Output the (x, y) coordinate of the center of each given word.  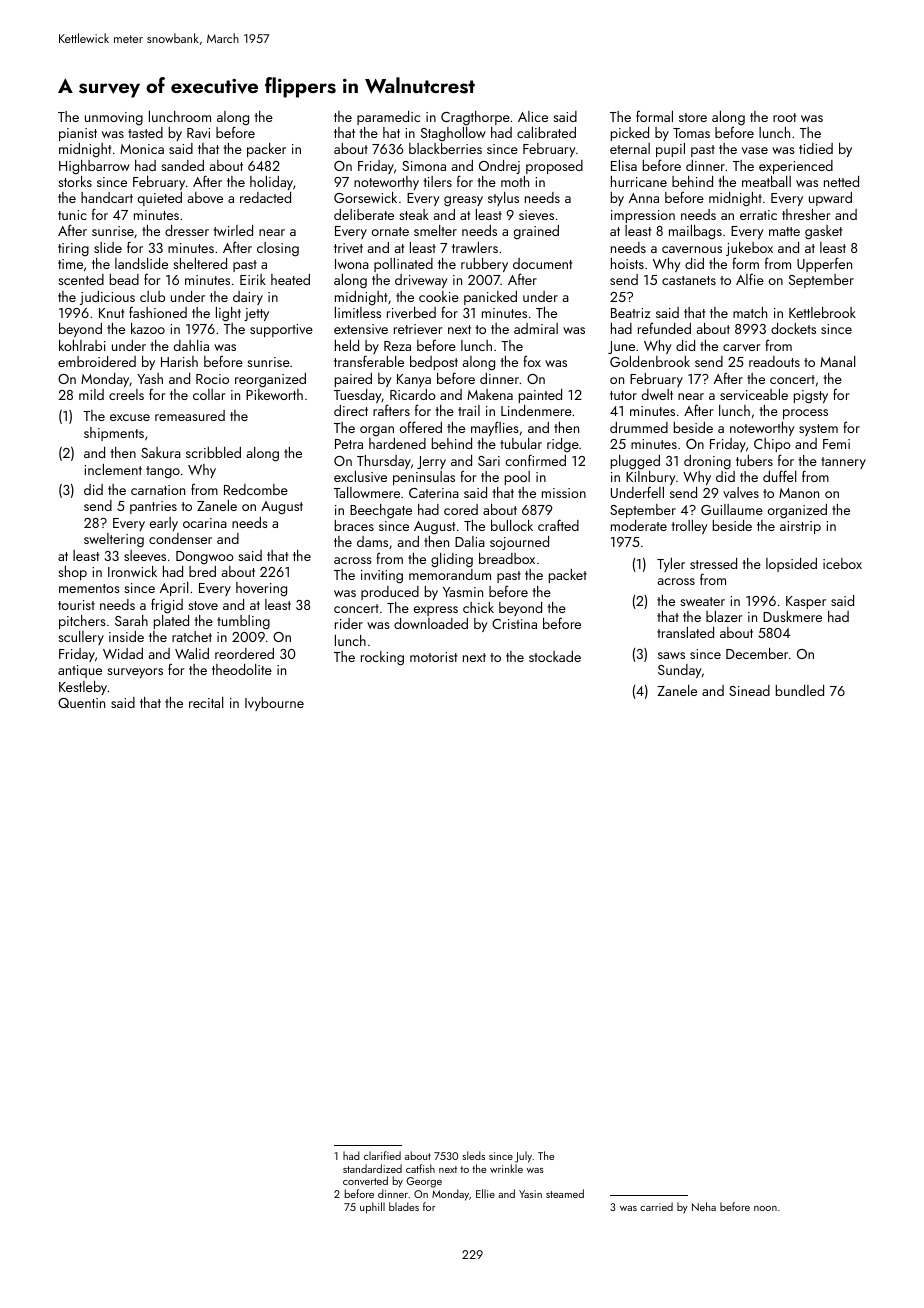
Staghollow (453, 134)
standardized (372, 1168)
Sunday (680, 671)
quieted (160, 199)
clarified (382, 1155)
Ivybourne (274, 704)
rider (349, 623)
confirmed (535, 460)
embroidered (97, 361)
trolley (689, 527)
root (784, 117)
